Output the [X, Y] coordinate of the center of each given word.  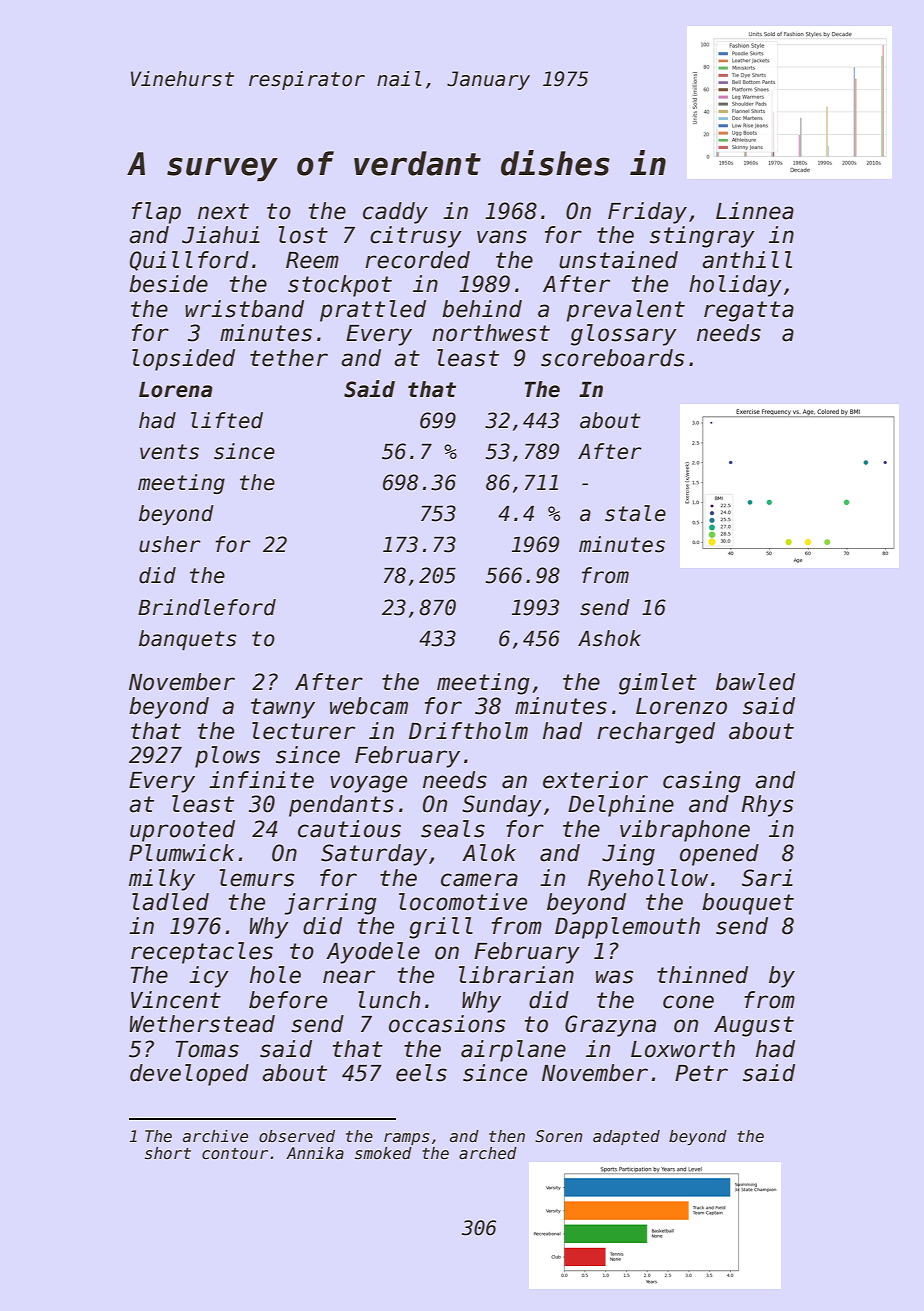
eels [421, 1073]
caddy [395, 213]
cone [688, 1002]
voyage [368, 784]
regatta [749, 311]
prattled [373, 311]
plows [227, 757]
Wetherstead [202, 1024]
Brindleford [207, 607]
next [223, 211]
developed [189, 1075]
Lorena [176, 390]
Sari [767, 878]
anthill [747, 260]
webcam [369, 706]
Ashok [609, 638]
